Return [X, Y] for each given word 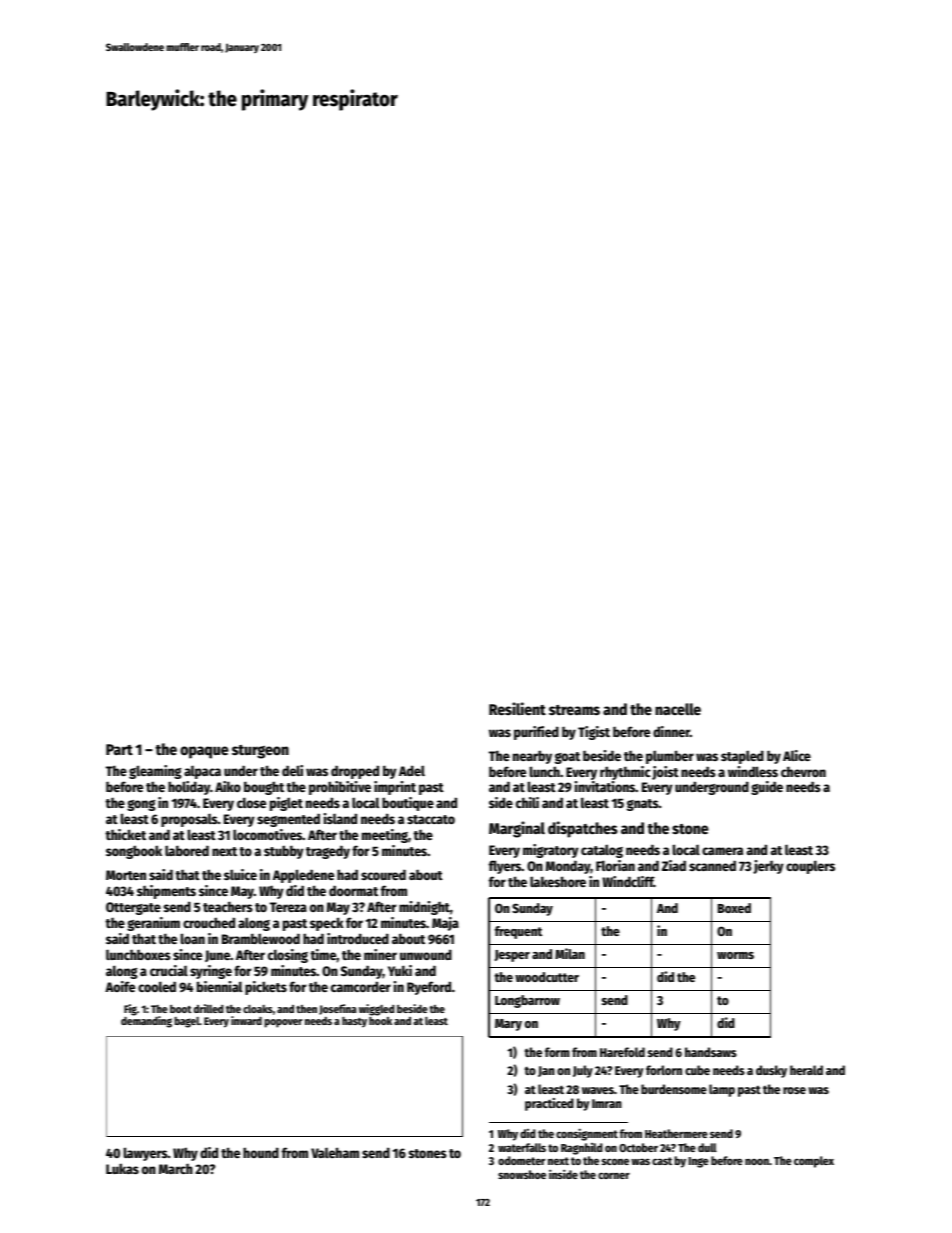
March [176, 1169]
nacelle [678, 709]
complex [814, 1162]
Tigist [594, 733]
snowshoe [522, 1174]
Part [119, 749]
